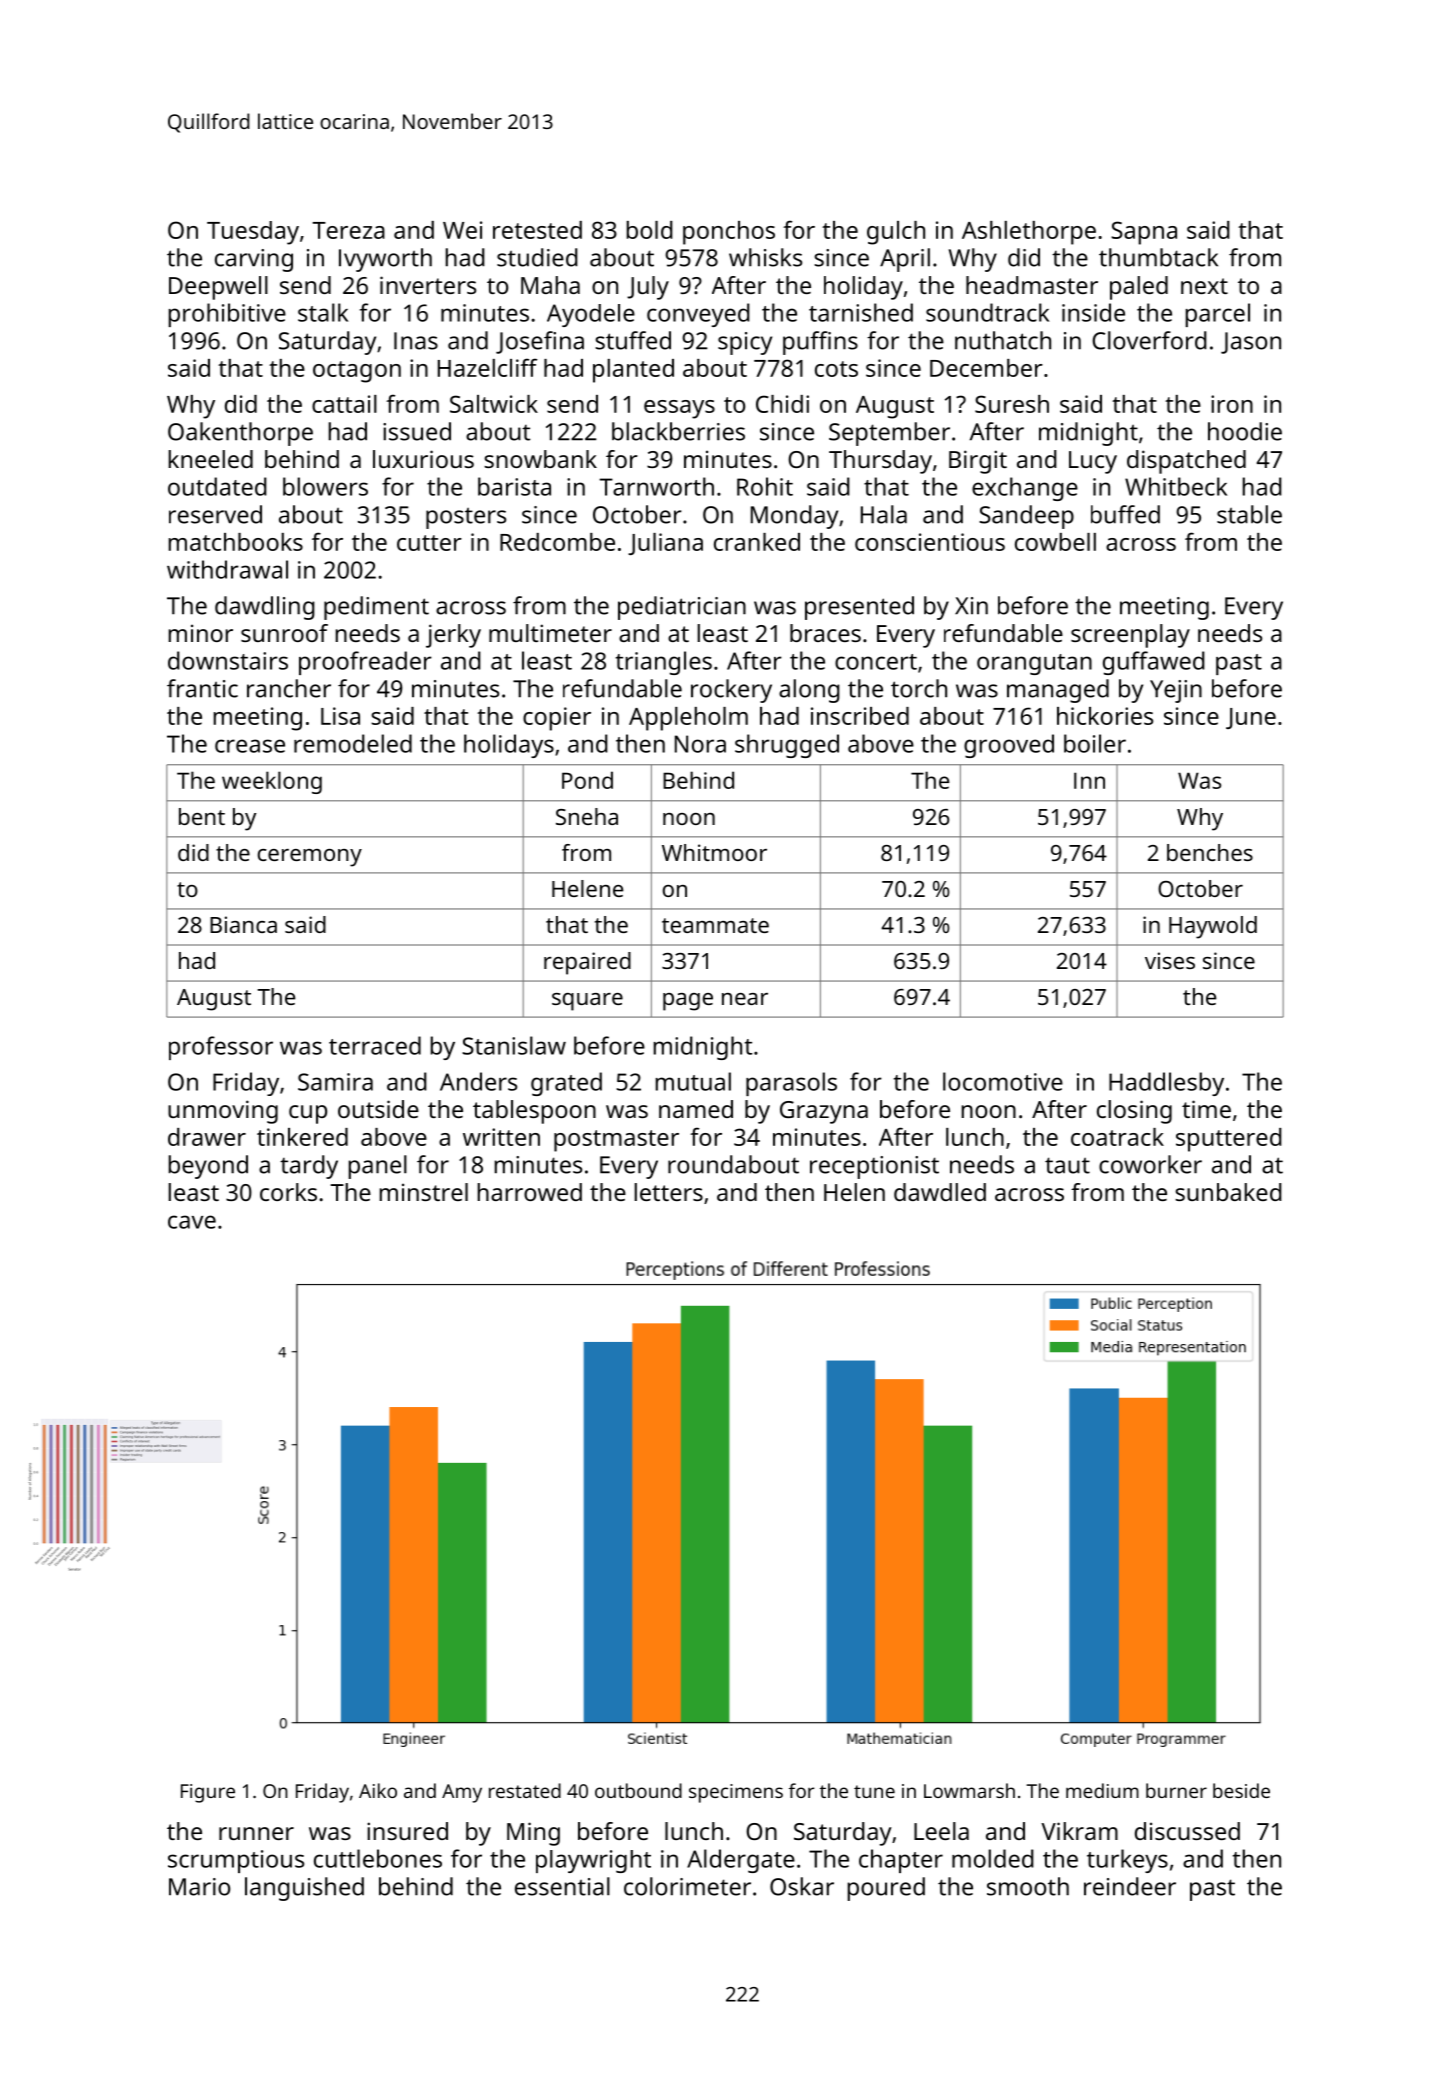  What do you see at coordinates (256, 1833) in the screenshot?
I see `runner` at bounding box center [256, 1833].
